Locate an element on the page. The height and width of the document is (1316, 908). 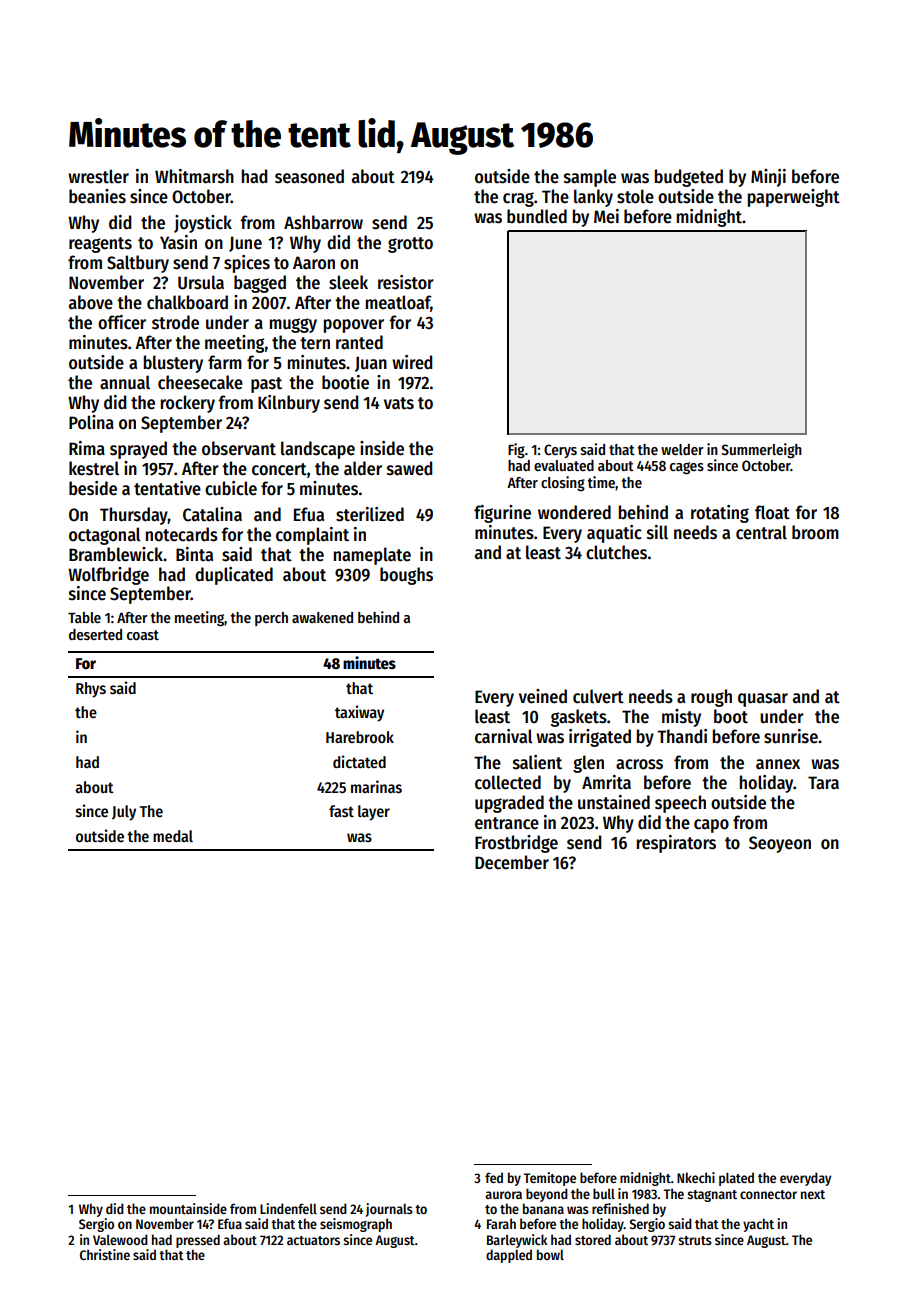
dappled is located at coordinates (509, 1256).
